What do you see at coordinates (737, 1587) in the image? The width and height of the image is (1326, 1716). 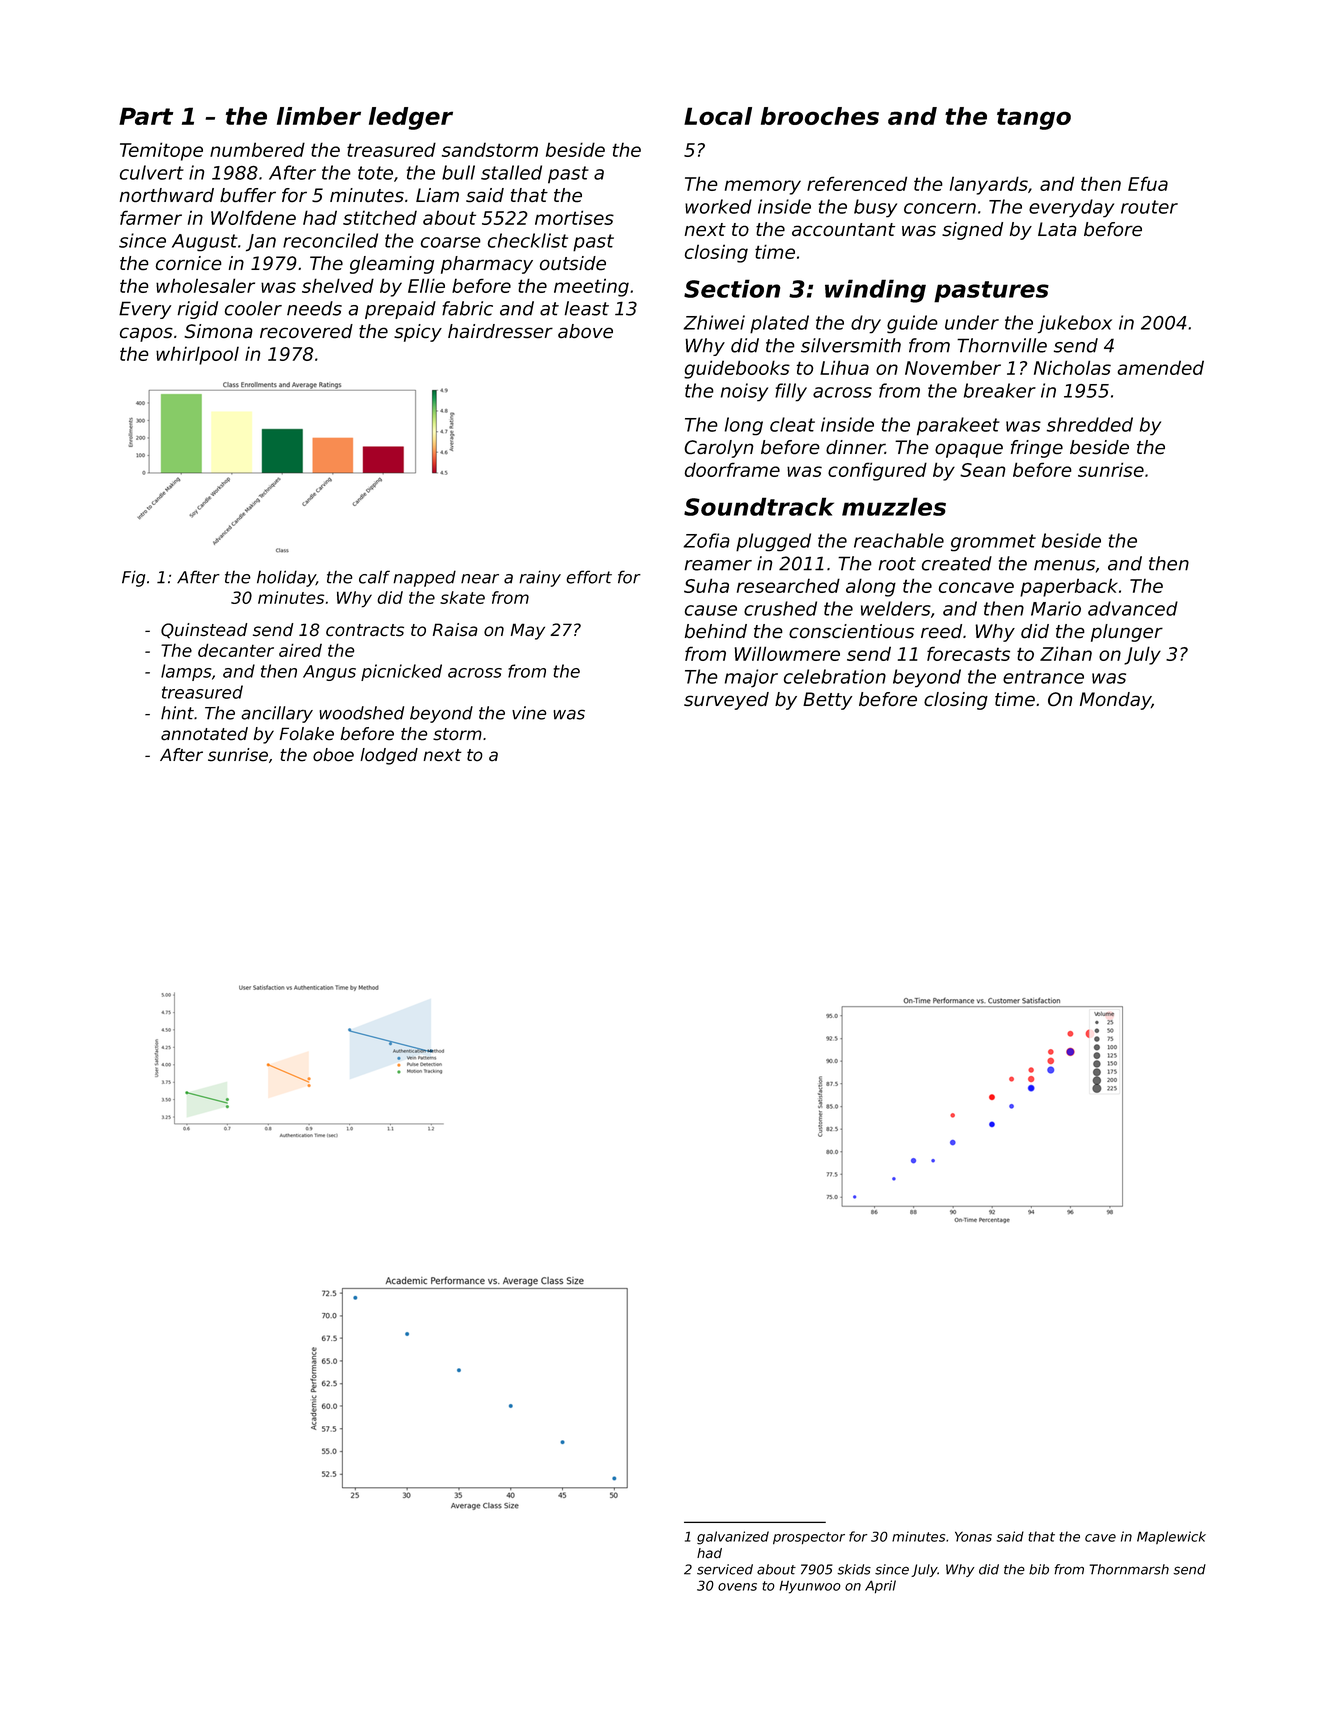 I see `ovens` at bounding box center [737, 1587].
